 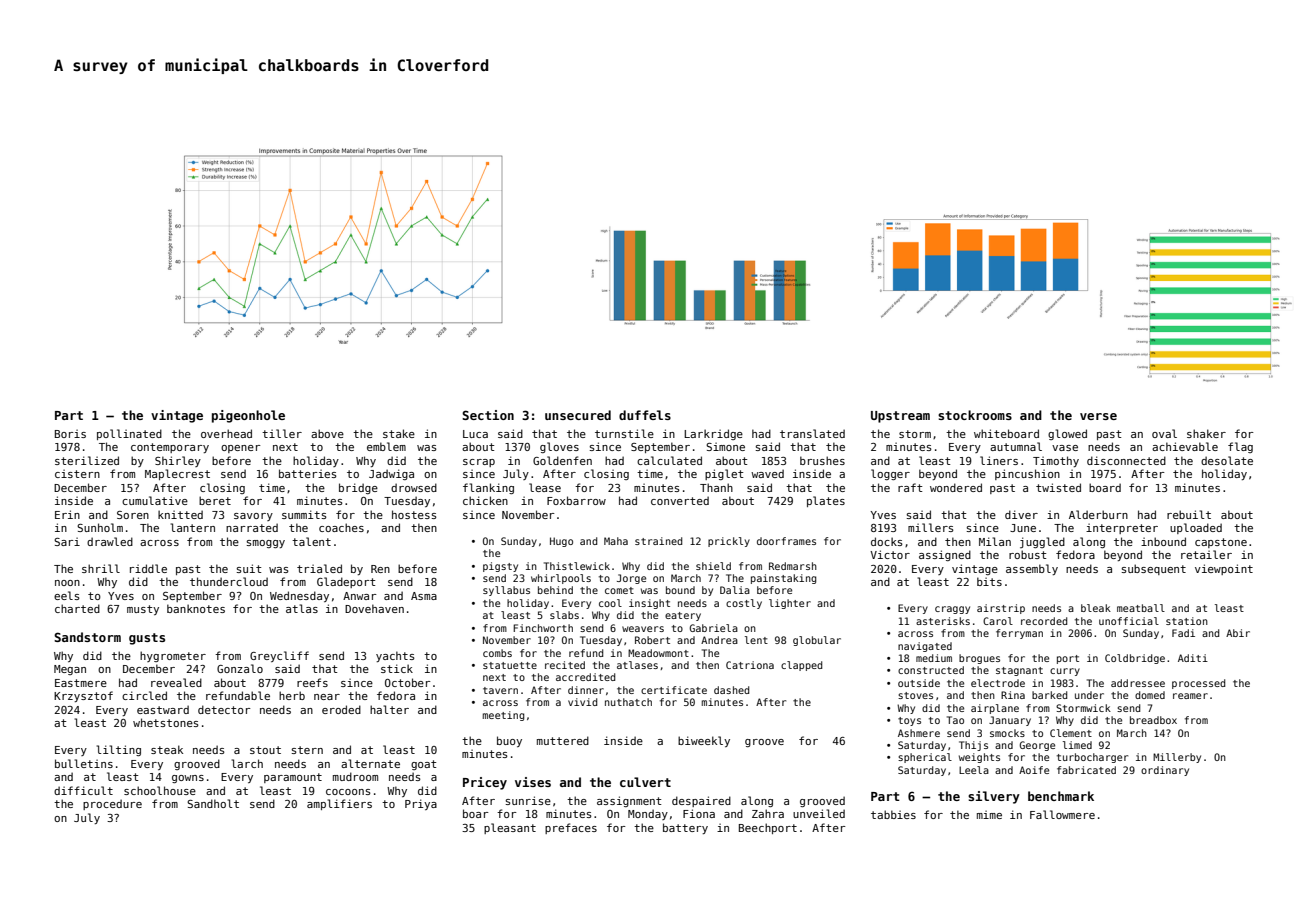 I want to click on Greycliff, so click(x=279, y=656).
